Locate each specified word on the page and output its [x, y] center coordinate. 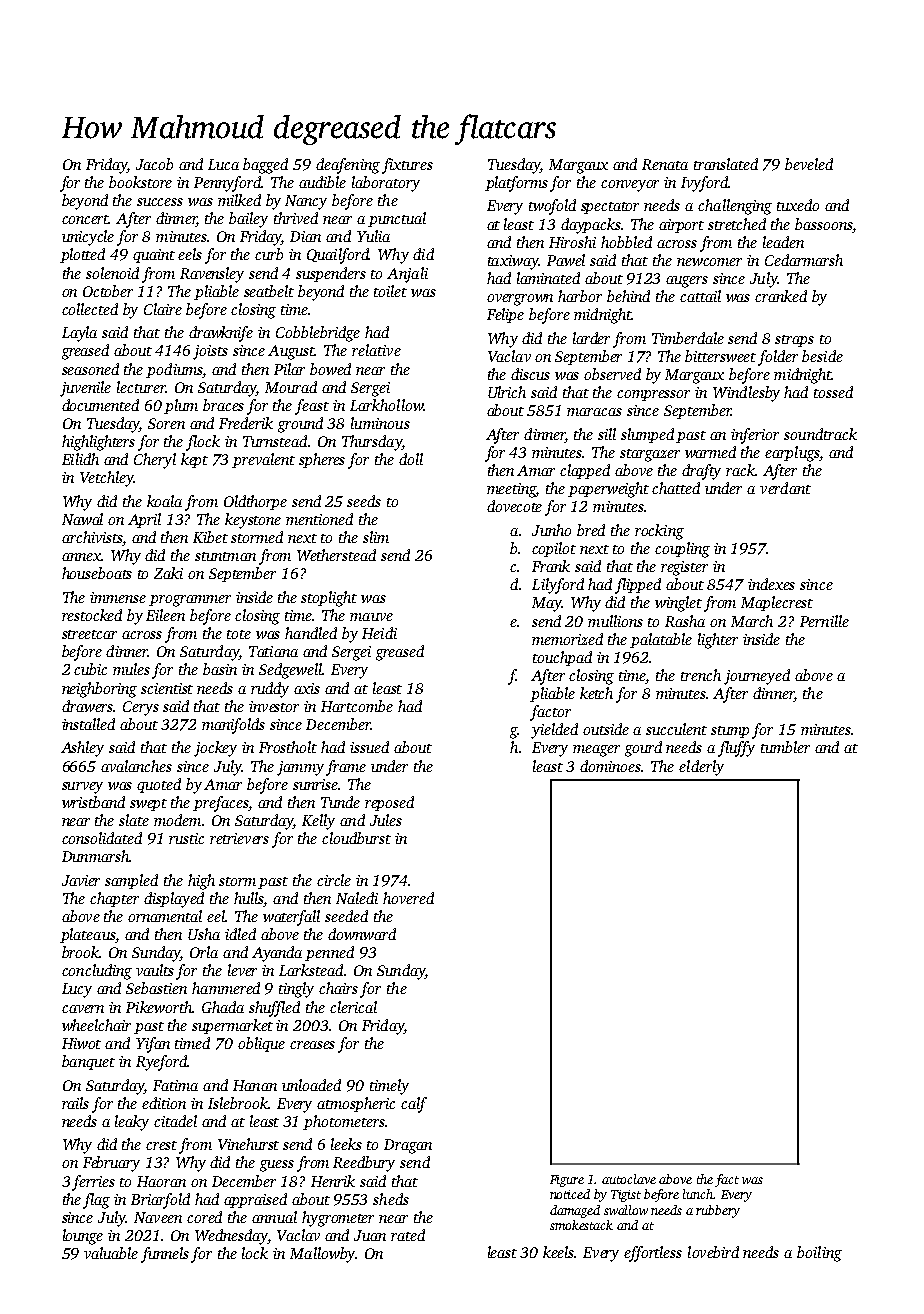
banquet [88, 1062]
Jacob [154, 164]
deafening [348, 166]
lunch [698, 1194]
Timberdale [688, 338]
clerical [353, 1007]
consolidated [102, 838]
